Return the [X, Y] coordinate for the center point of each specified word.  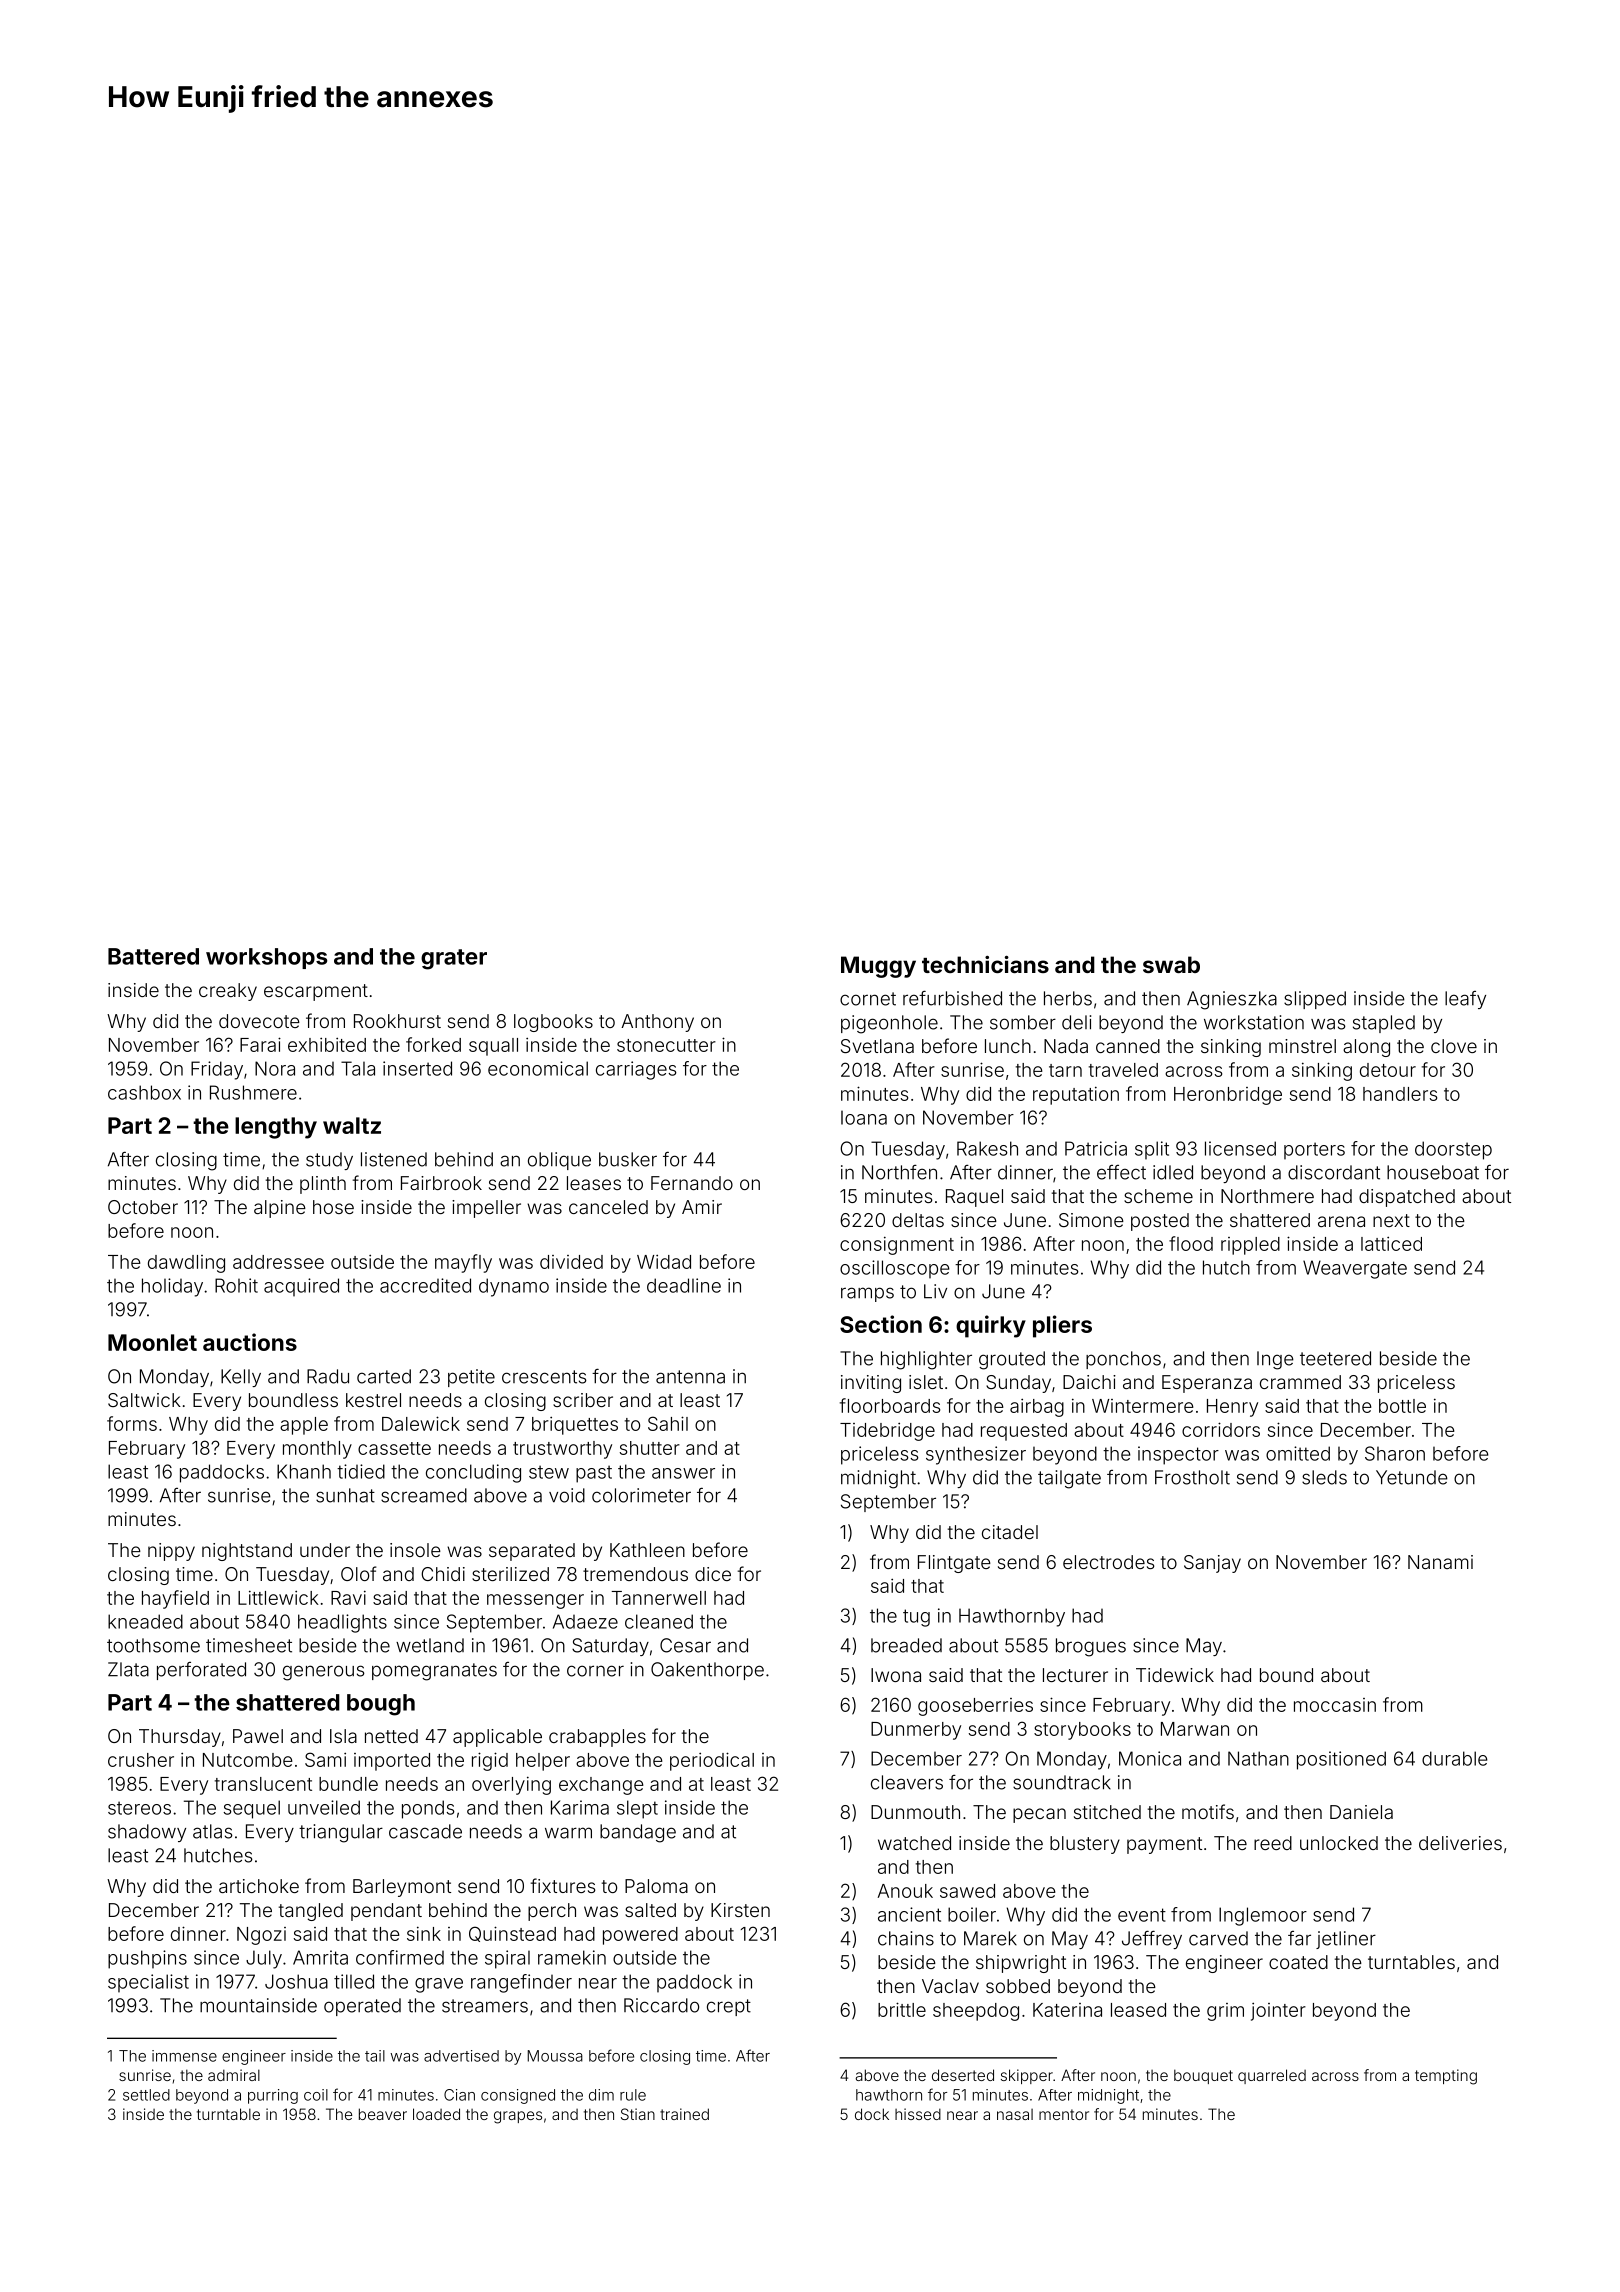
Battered [153, 956]
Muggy [878, 967]
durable [1455, 1758]
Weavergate [1355, 1269]
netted [391, 1736]
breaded [906, 1645]
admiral [234, 2075]
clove [1454, 1046]
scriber [583, 1400]
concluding [473, 1473]
